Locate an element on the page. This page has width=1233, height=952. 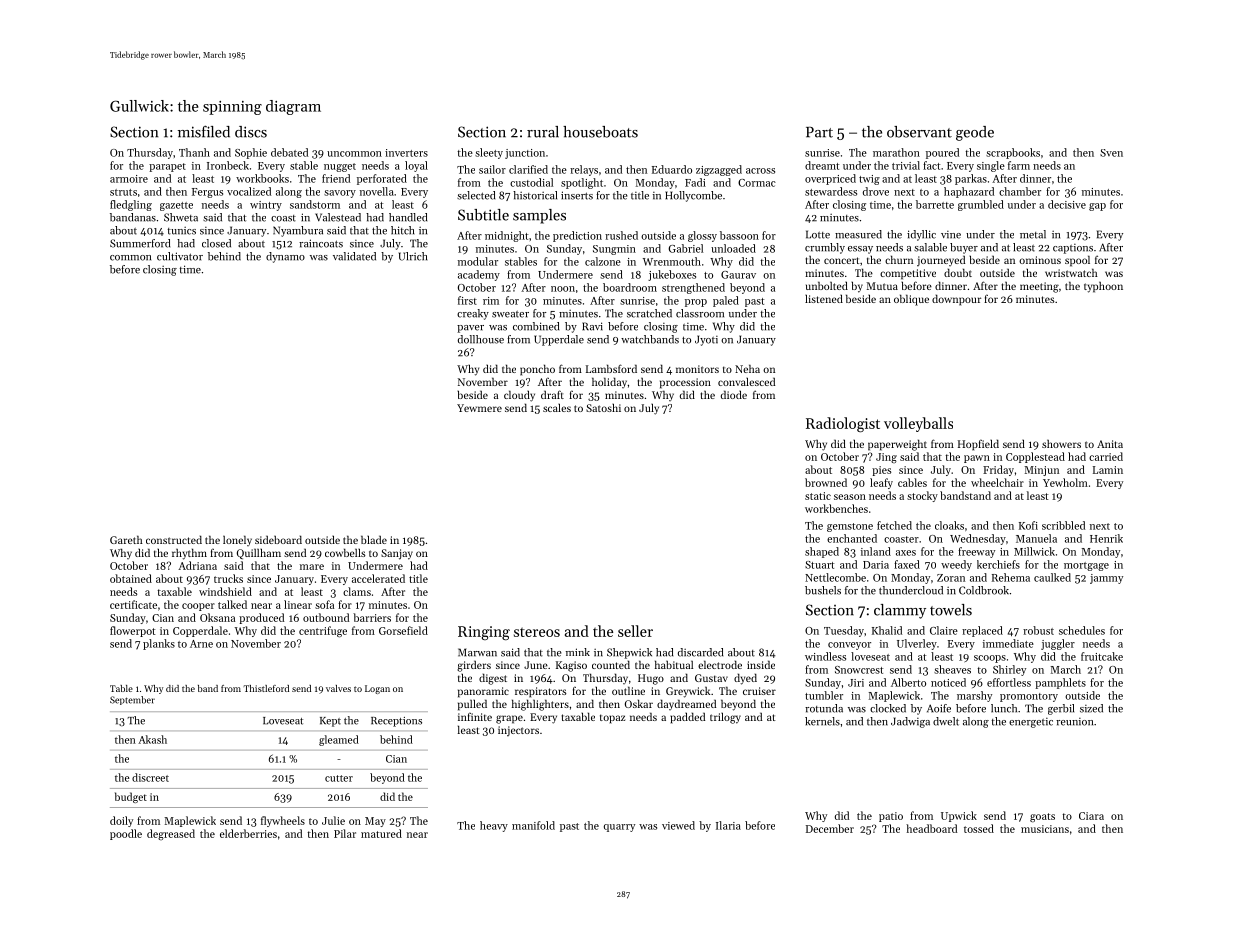
struts is located at coordinates (123, 192).
